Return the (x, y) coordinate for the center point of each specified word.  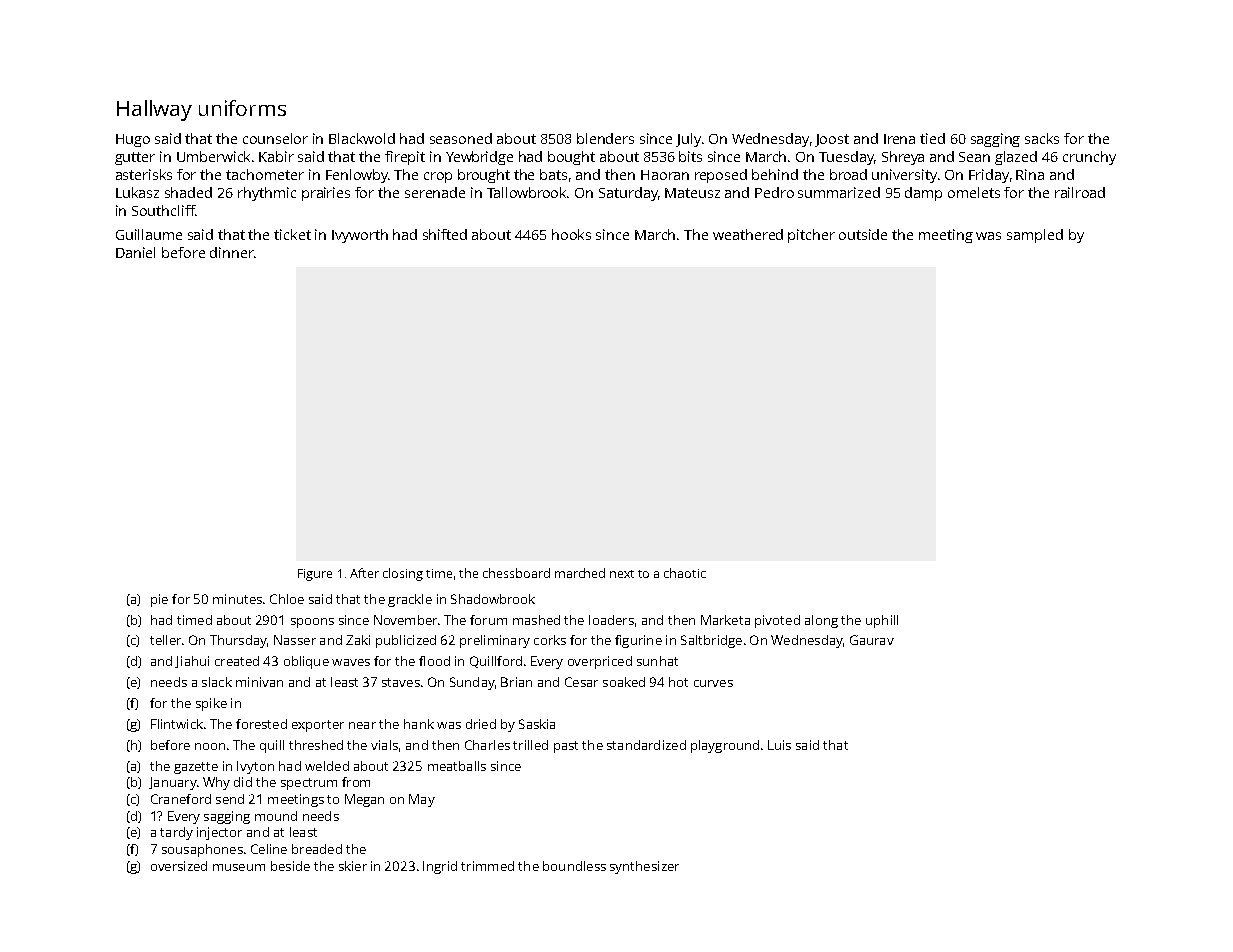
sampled (1035, 236)
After (364, 573)
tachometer (265, 174)
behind (775, 174)
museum (239, 867)
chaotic (685, 573)
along (821, 621)
